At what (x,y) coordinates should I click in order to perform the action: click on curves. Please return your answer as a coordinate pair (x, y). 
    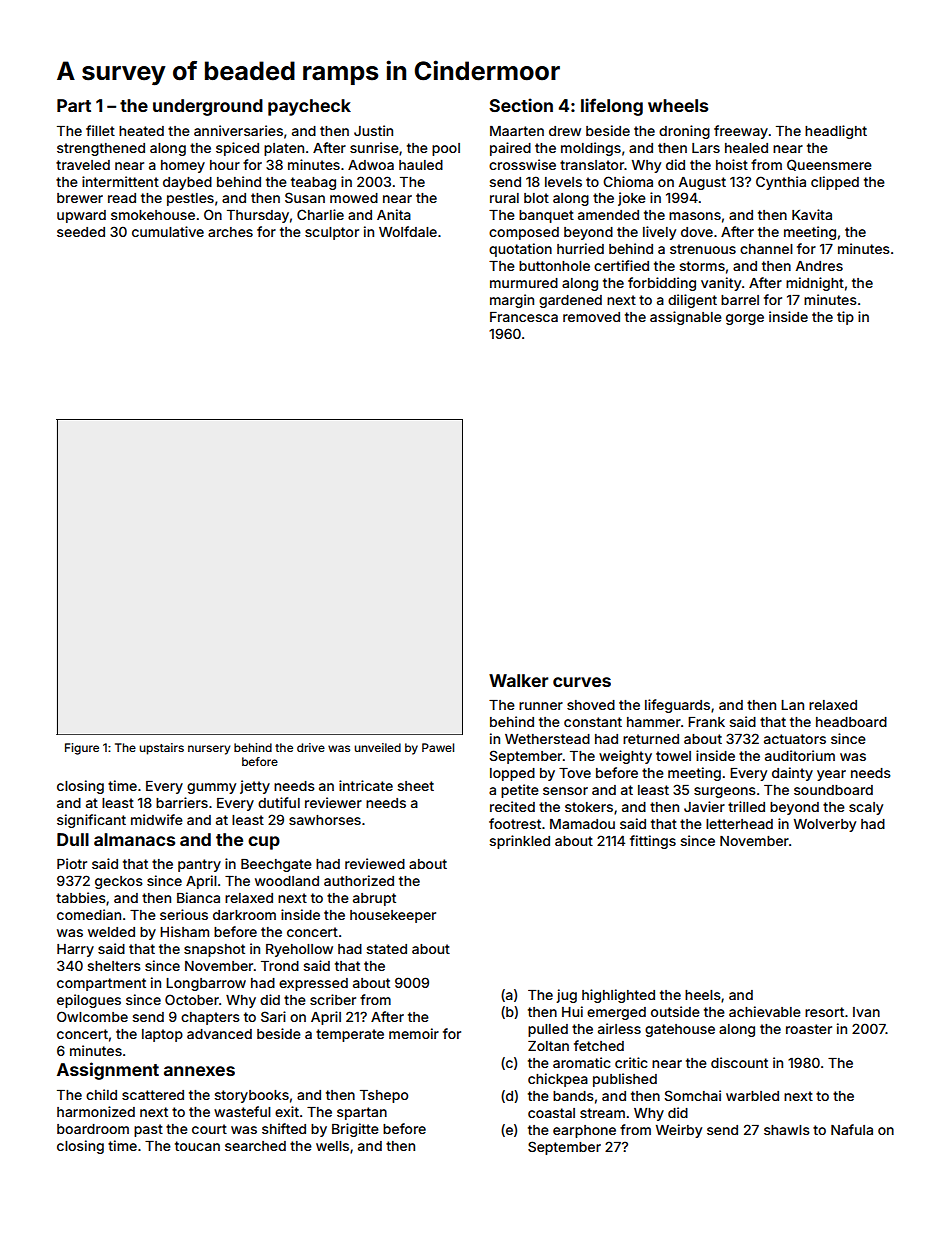
    Looking at the image, I should click on (582, 682).
